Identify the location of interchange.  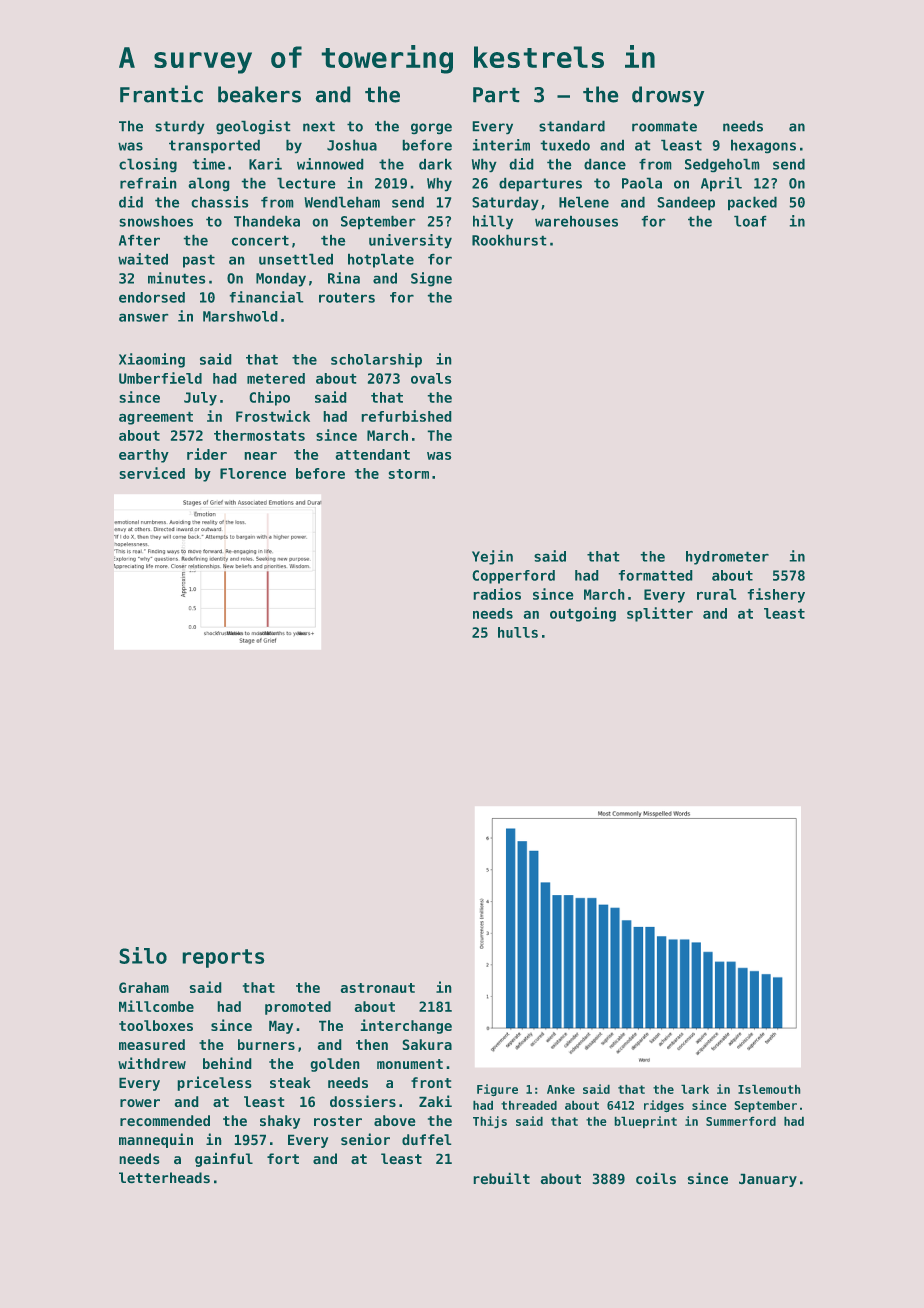
(406, 1026).
